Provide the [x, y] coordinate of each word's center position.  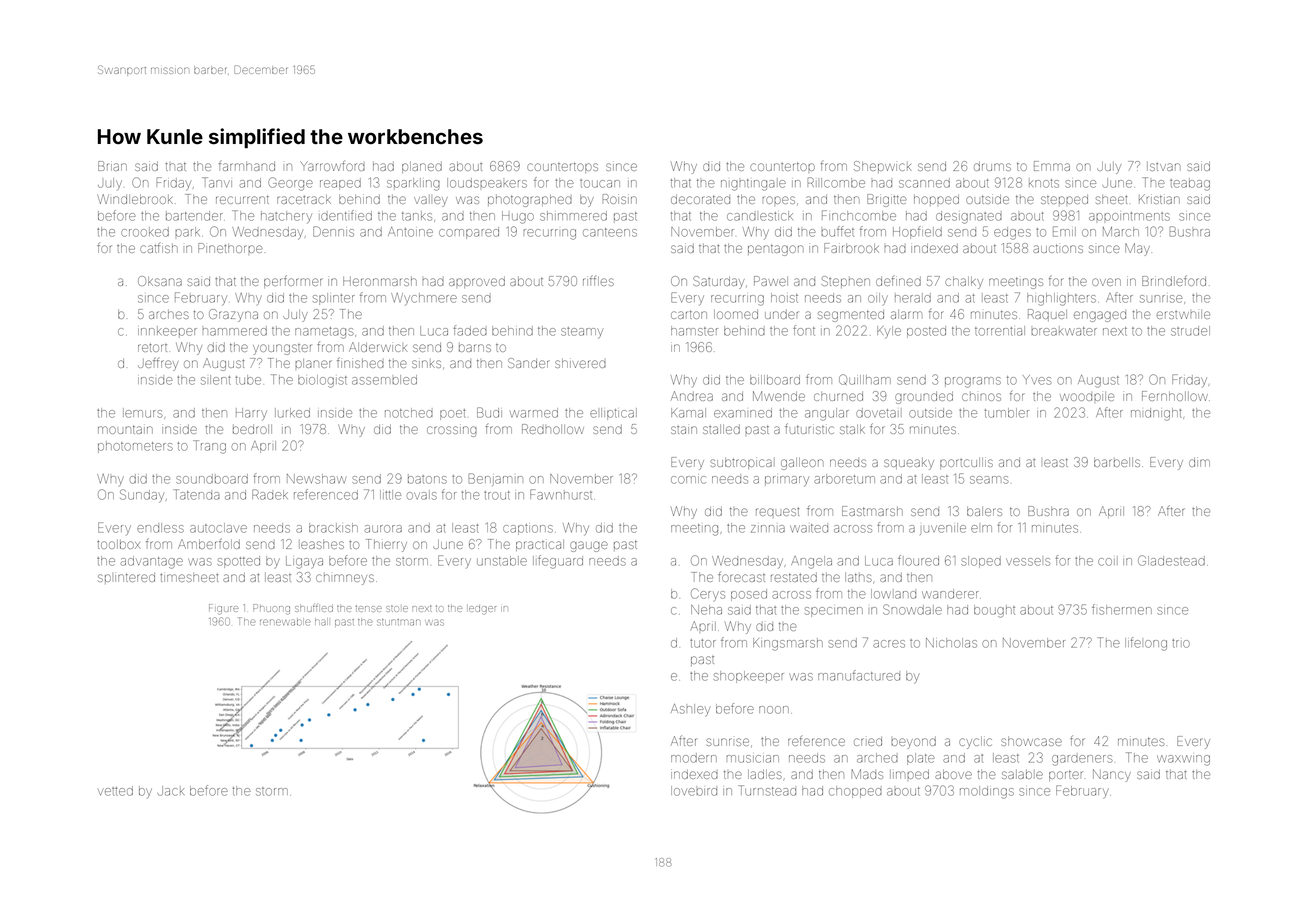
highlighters [1061, 299]
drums [992, 166]
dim [1199, 462]
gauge [589, 546]
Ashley [691, 710]
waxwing [1183, 760]
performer [293, 281]
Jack [170, 791]
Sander [529, 363]
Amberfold [209, 543]
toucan [600, 183]
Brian [112, 166]
